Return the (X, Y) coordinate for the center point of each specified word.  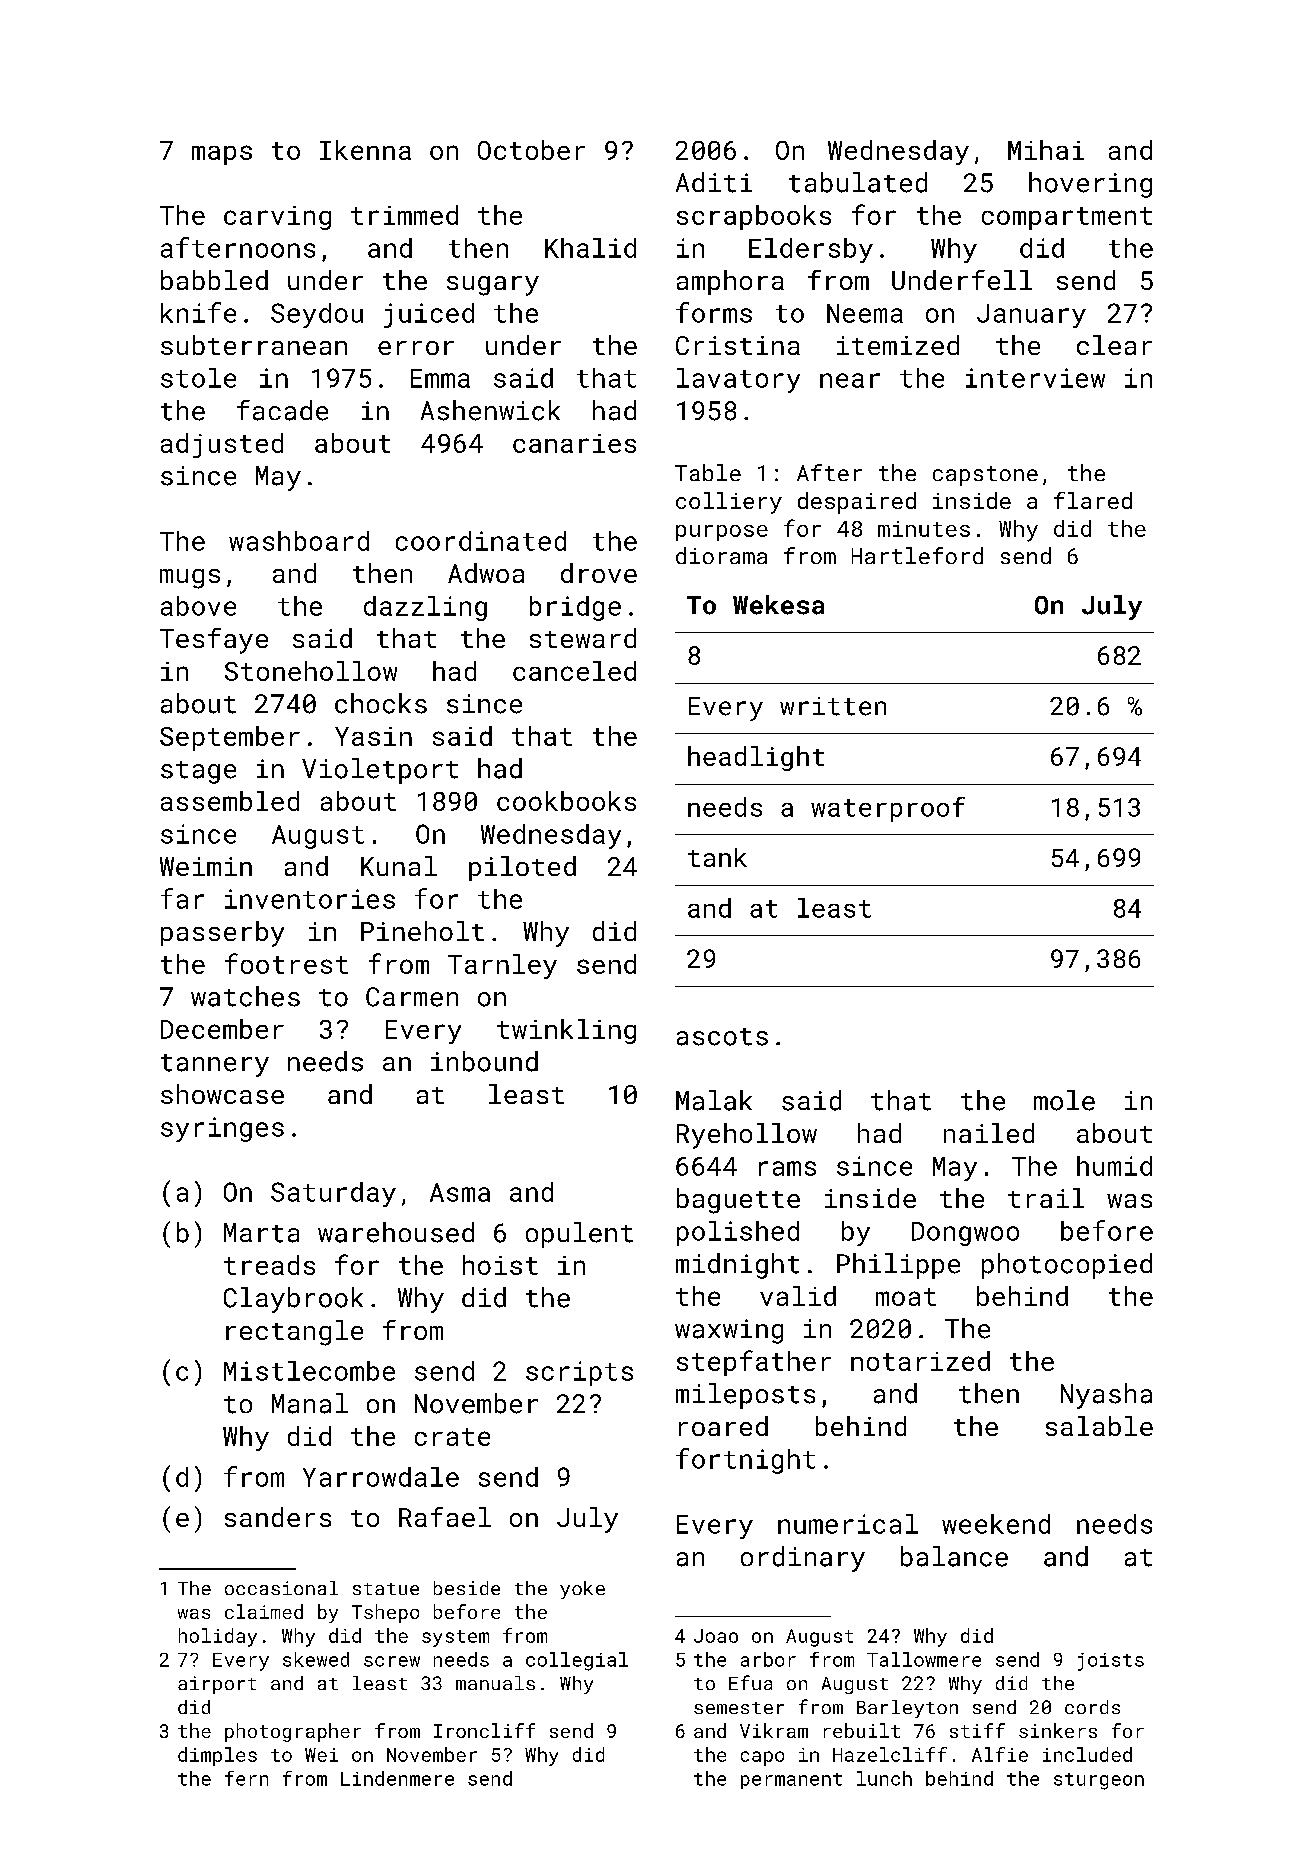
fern (246, 1778)
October (531, 150)
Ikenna (365, 150)
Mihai (1046, 150)
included (1087, 1754)
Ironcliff (484, 1730)
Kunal (399, 866)
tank (717, 857)
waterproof (888, 809)
